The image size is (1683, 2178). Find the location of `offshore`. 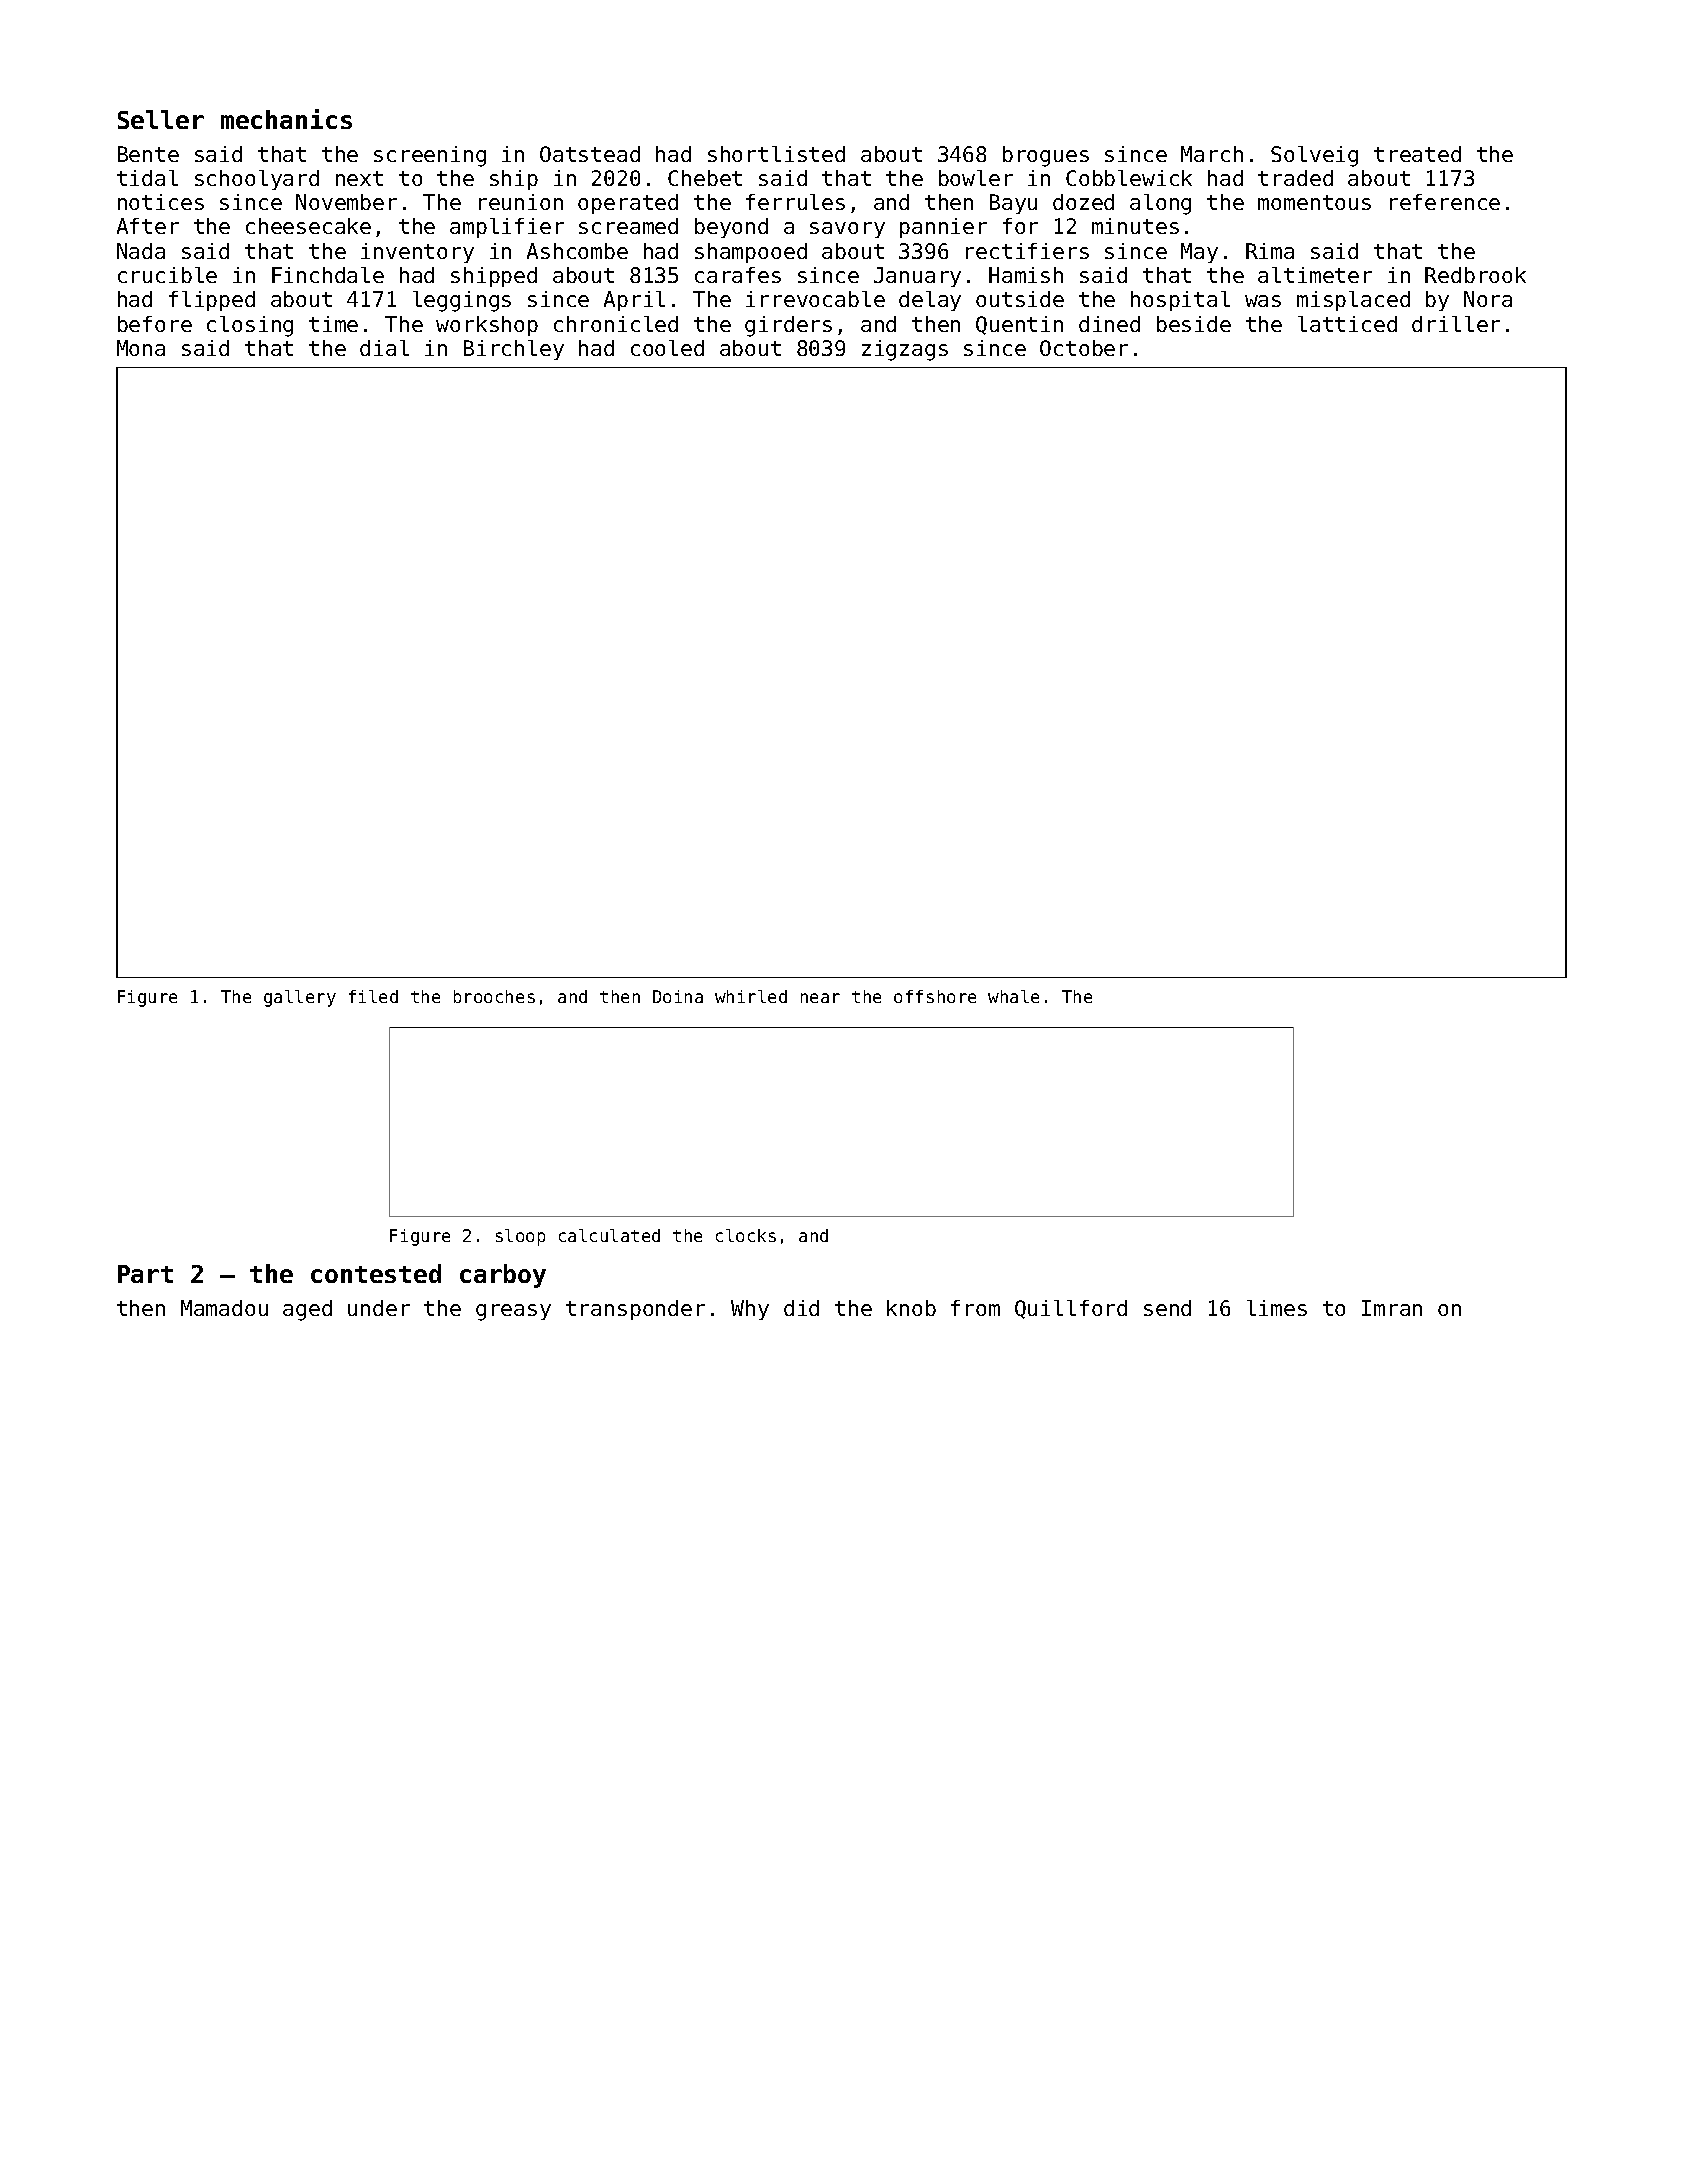

offshore is located at coordinates (935, 996).
